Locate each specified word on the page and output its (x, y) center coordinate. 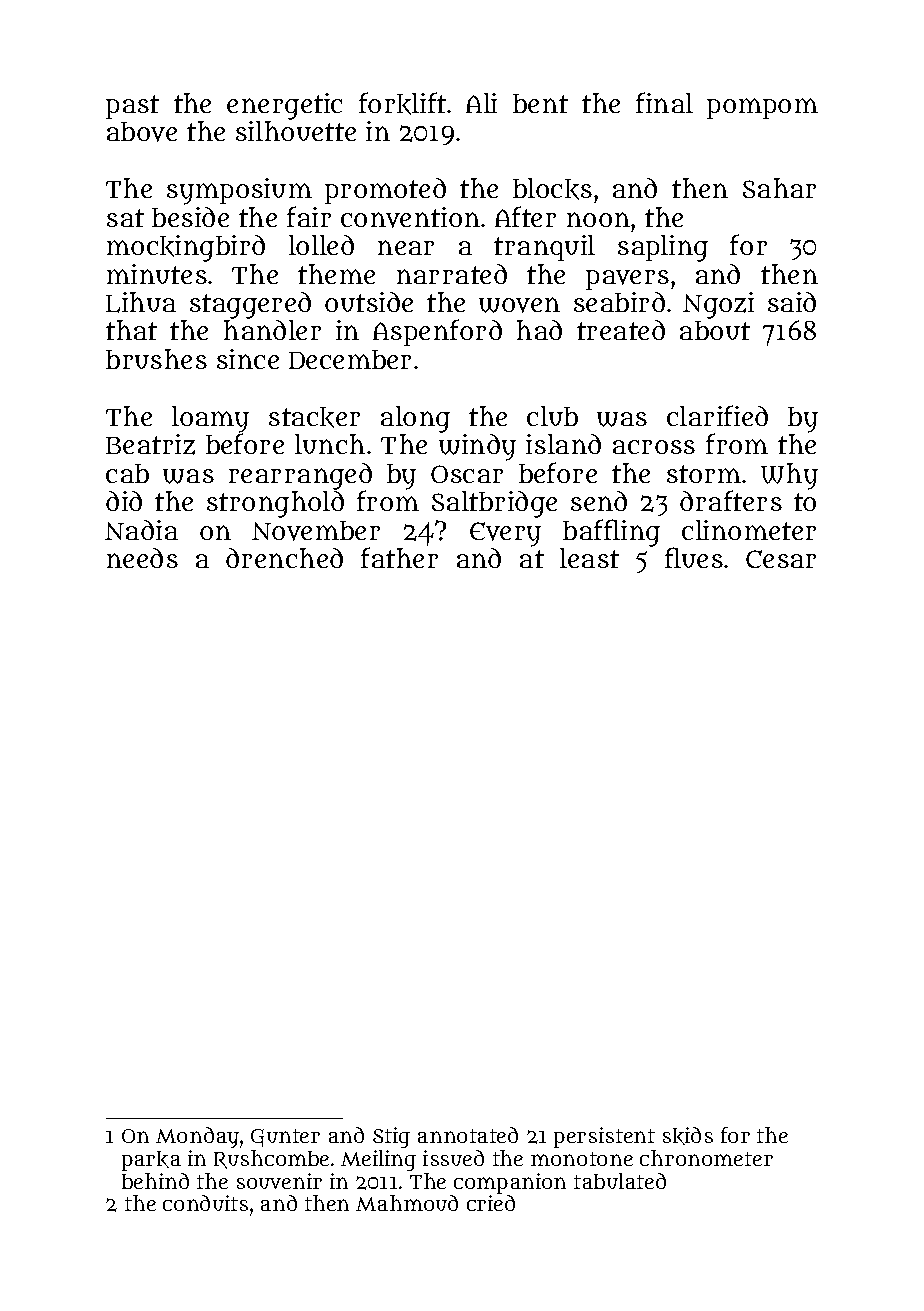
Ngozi (718, 305)
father (399, 557)
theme (336, 274)
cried (491, 1203)
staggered (250, 305)
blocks (552, 189)
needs (142, 558)
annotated (468, 1135)
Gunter (285, 1138)
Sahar (779, 188)
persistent (604, 1137)
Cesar (781, 559)
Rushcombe (271, 1159)
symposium (239, 191)
